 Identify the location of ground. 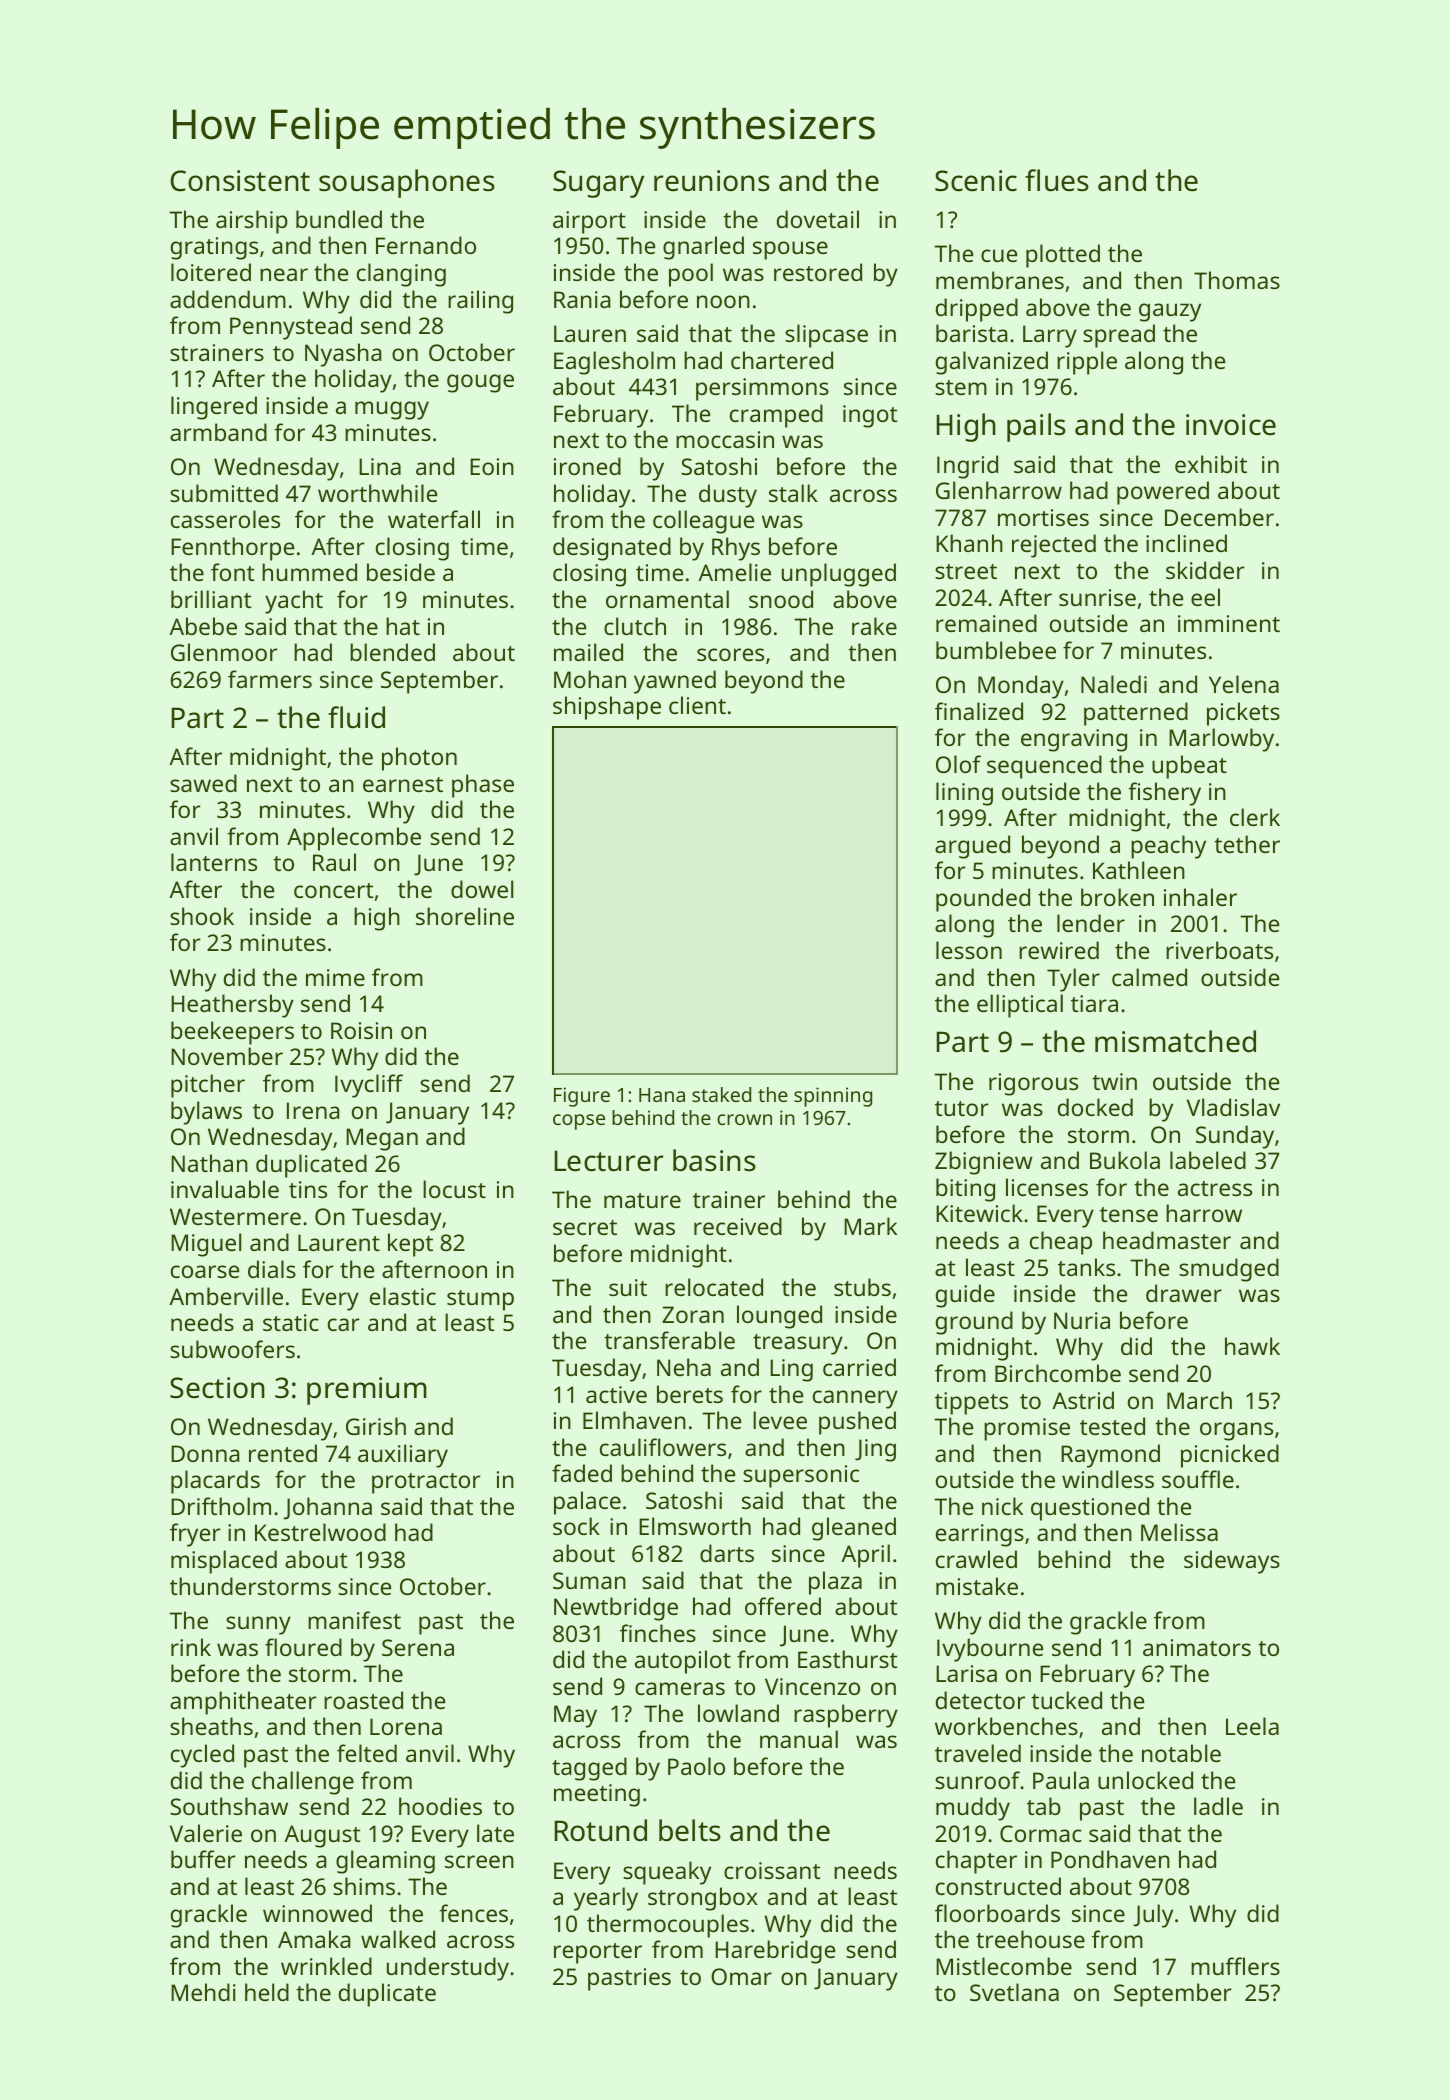
(974, 1323).
